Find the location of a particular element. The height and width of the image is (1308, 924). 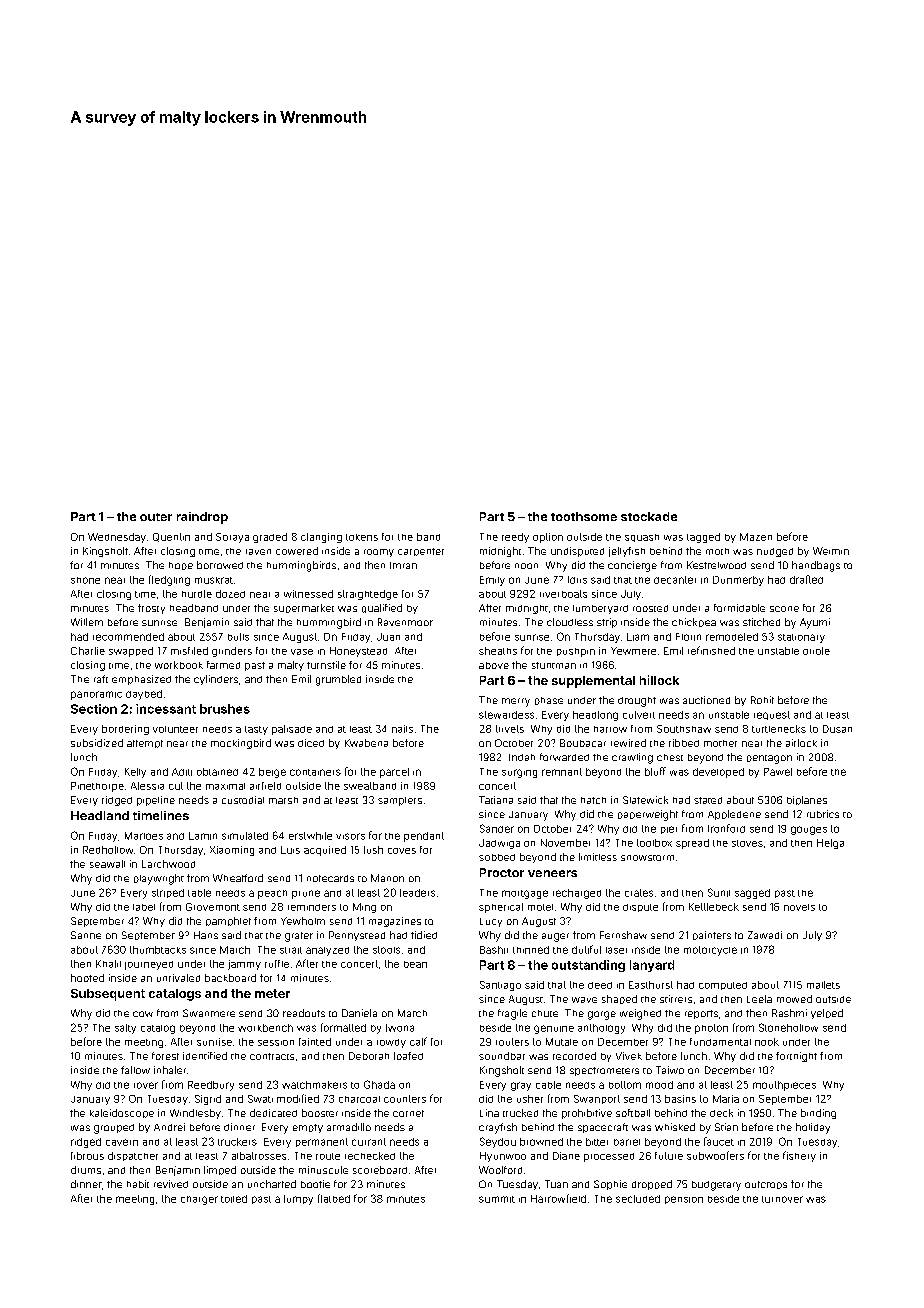

Charlie is located at coordinates (88, 651).
